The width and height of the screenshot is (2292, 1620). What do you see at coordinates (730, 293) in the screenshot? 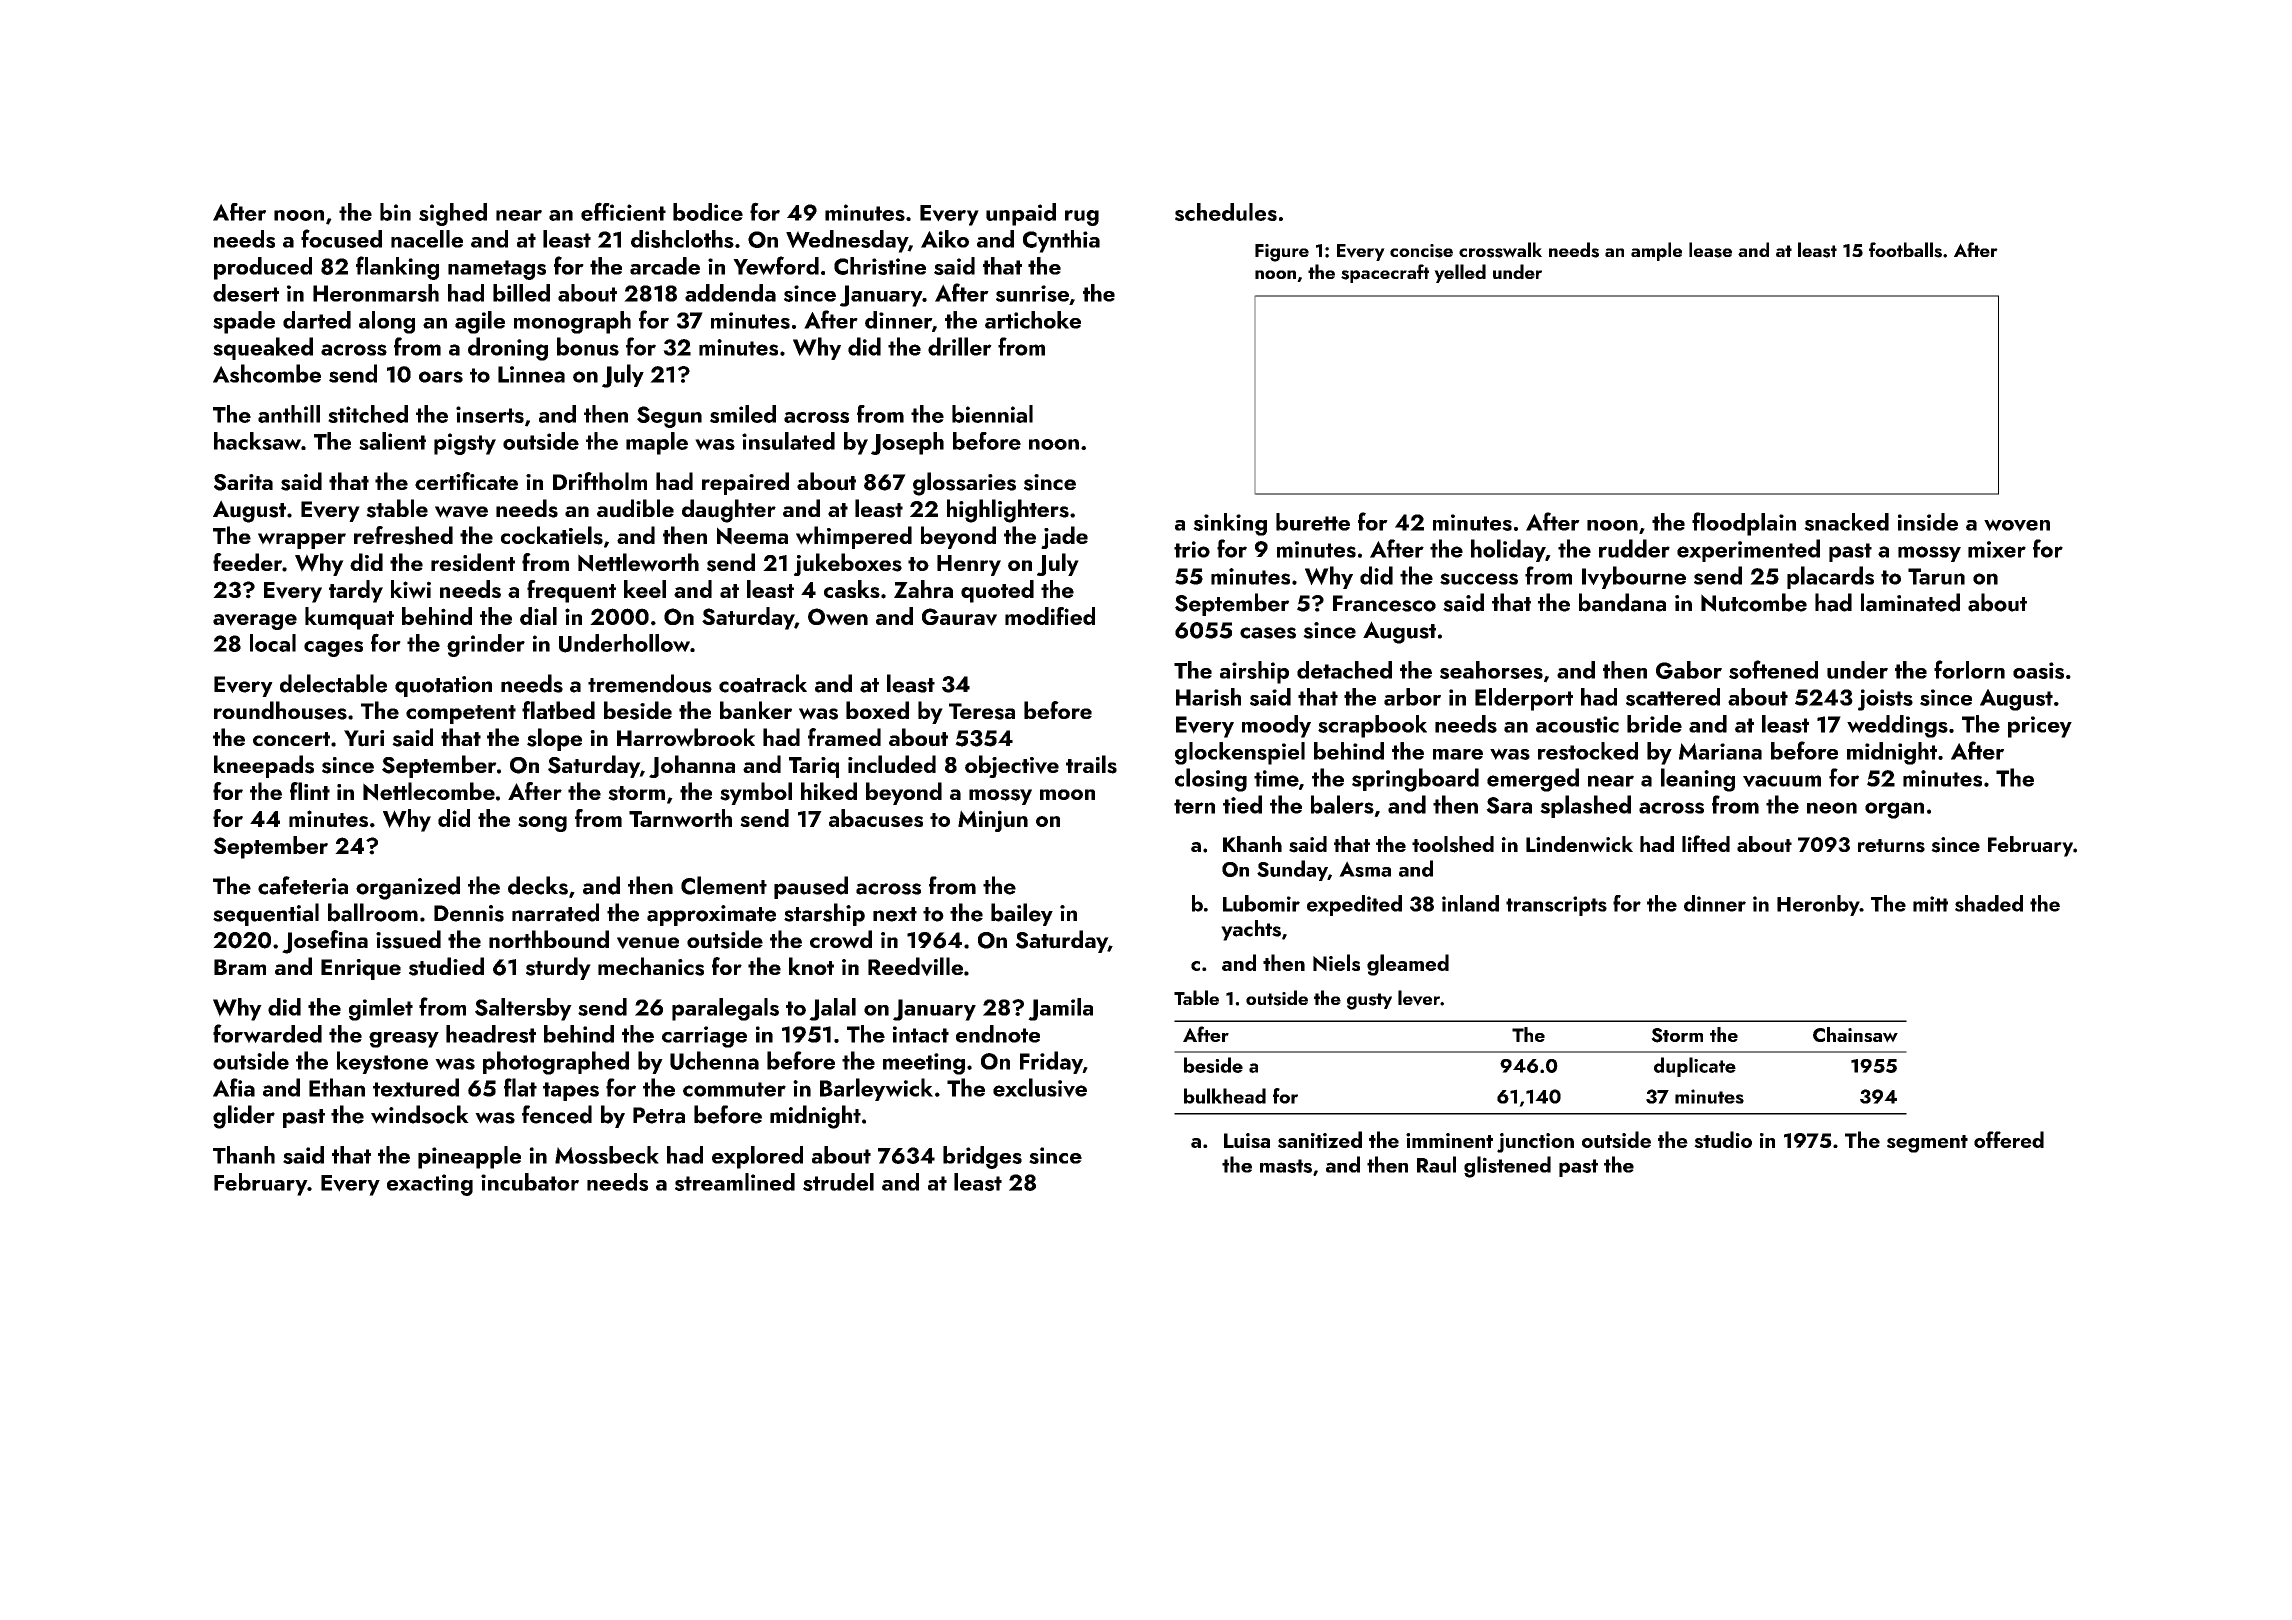
I see `addenda` at bounding box center [730, 293].
